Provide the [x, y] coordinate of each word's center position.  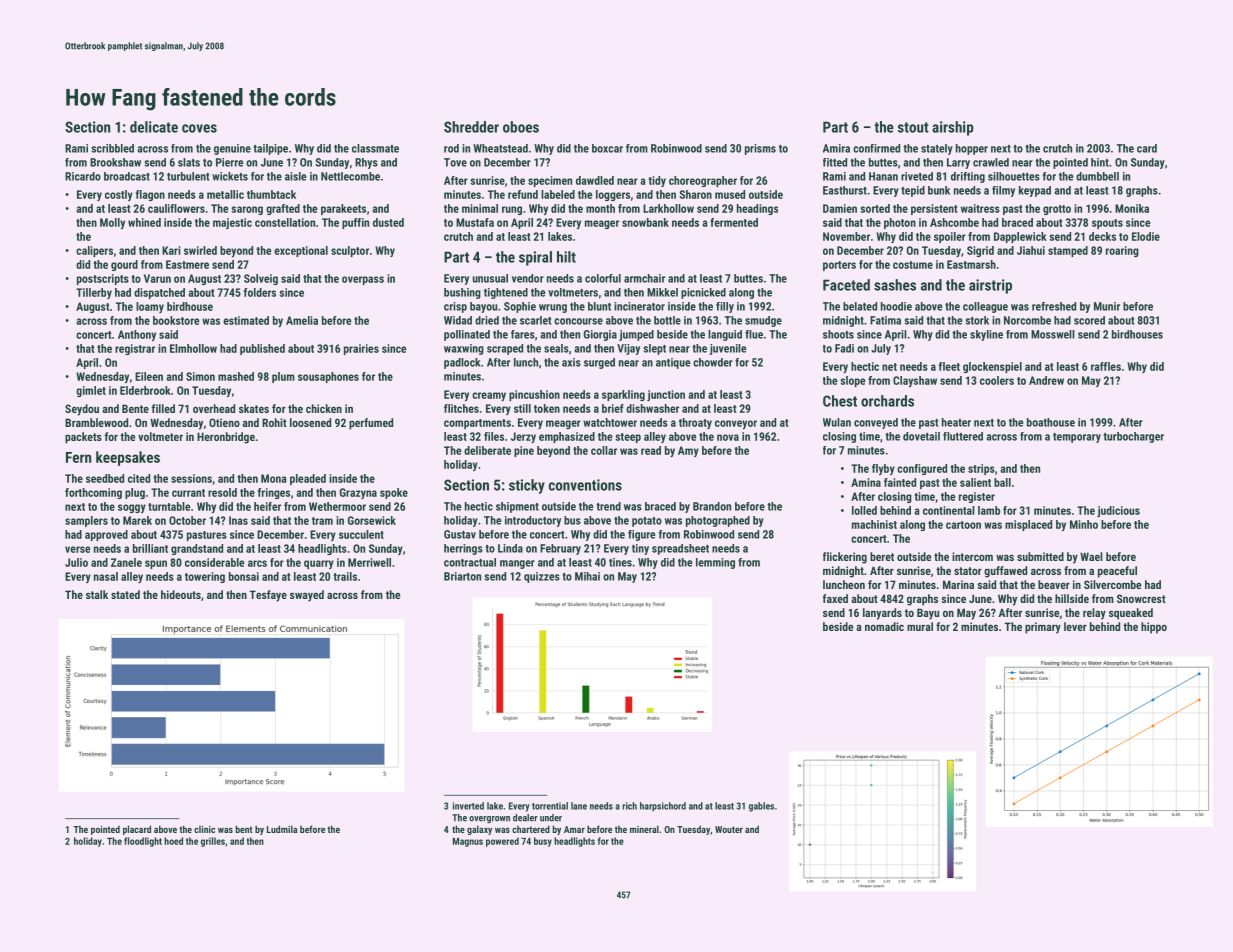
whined [144, 222]
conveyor [736, 424]
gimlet [91, 391]
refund [523, 194]
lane [579, 806]
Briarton [462, 576]
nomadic [884, 626]
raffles [1106, 366]
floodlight [143, 842]
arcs [257, 563]
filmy [1003, 191]
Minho [1084, 524]
